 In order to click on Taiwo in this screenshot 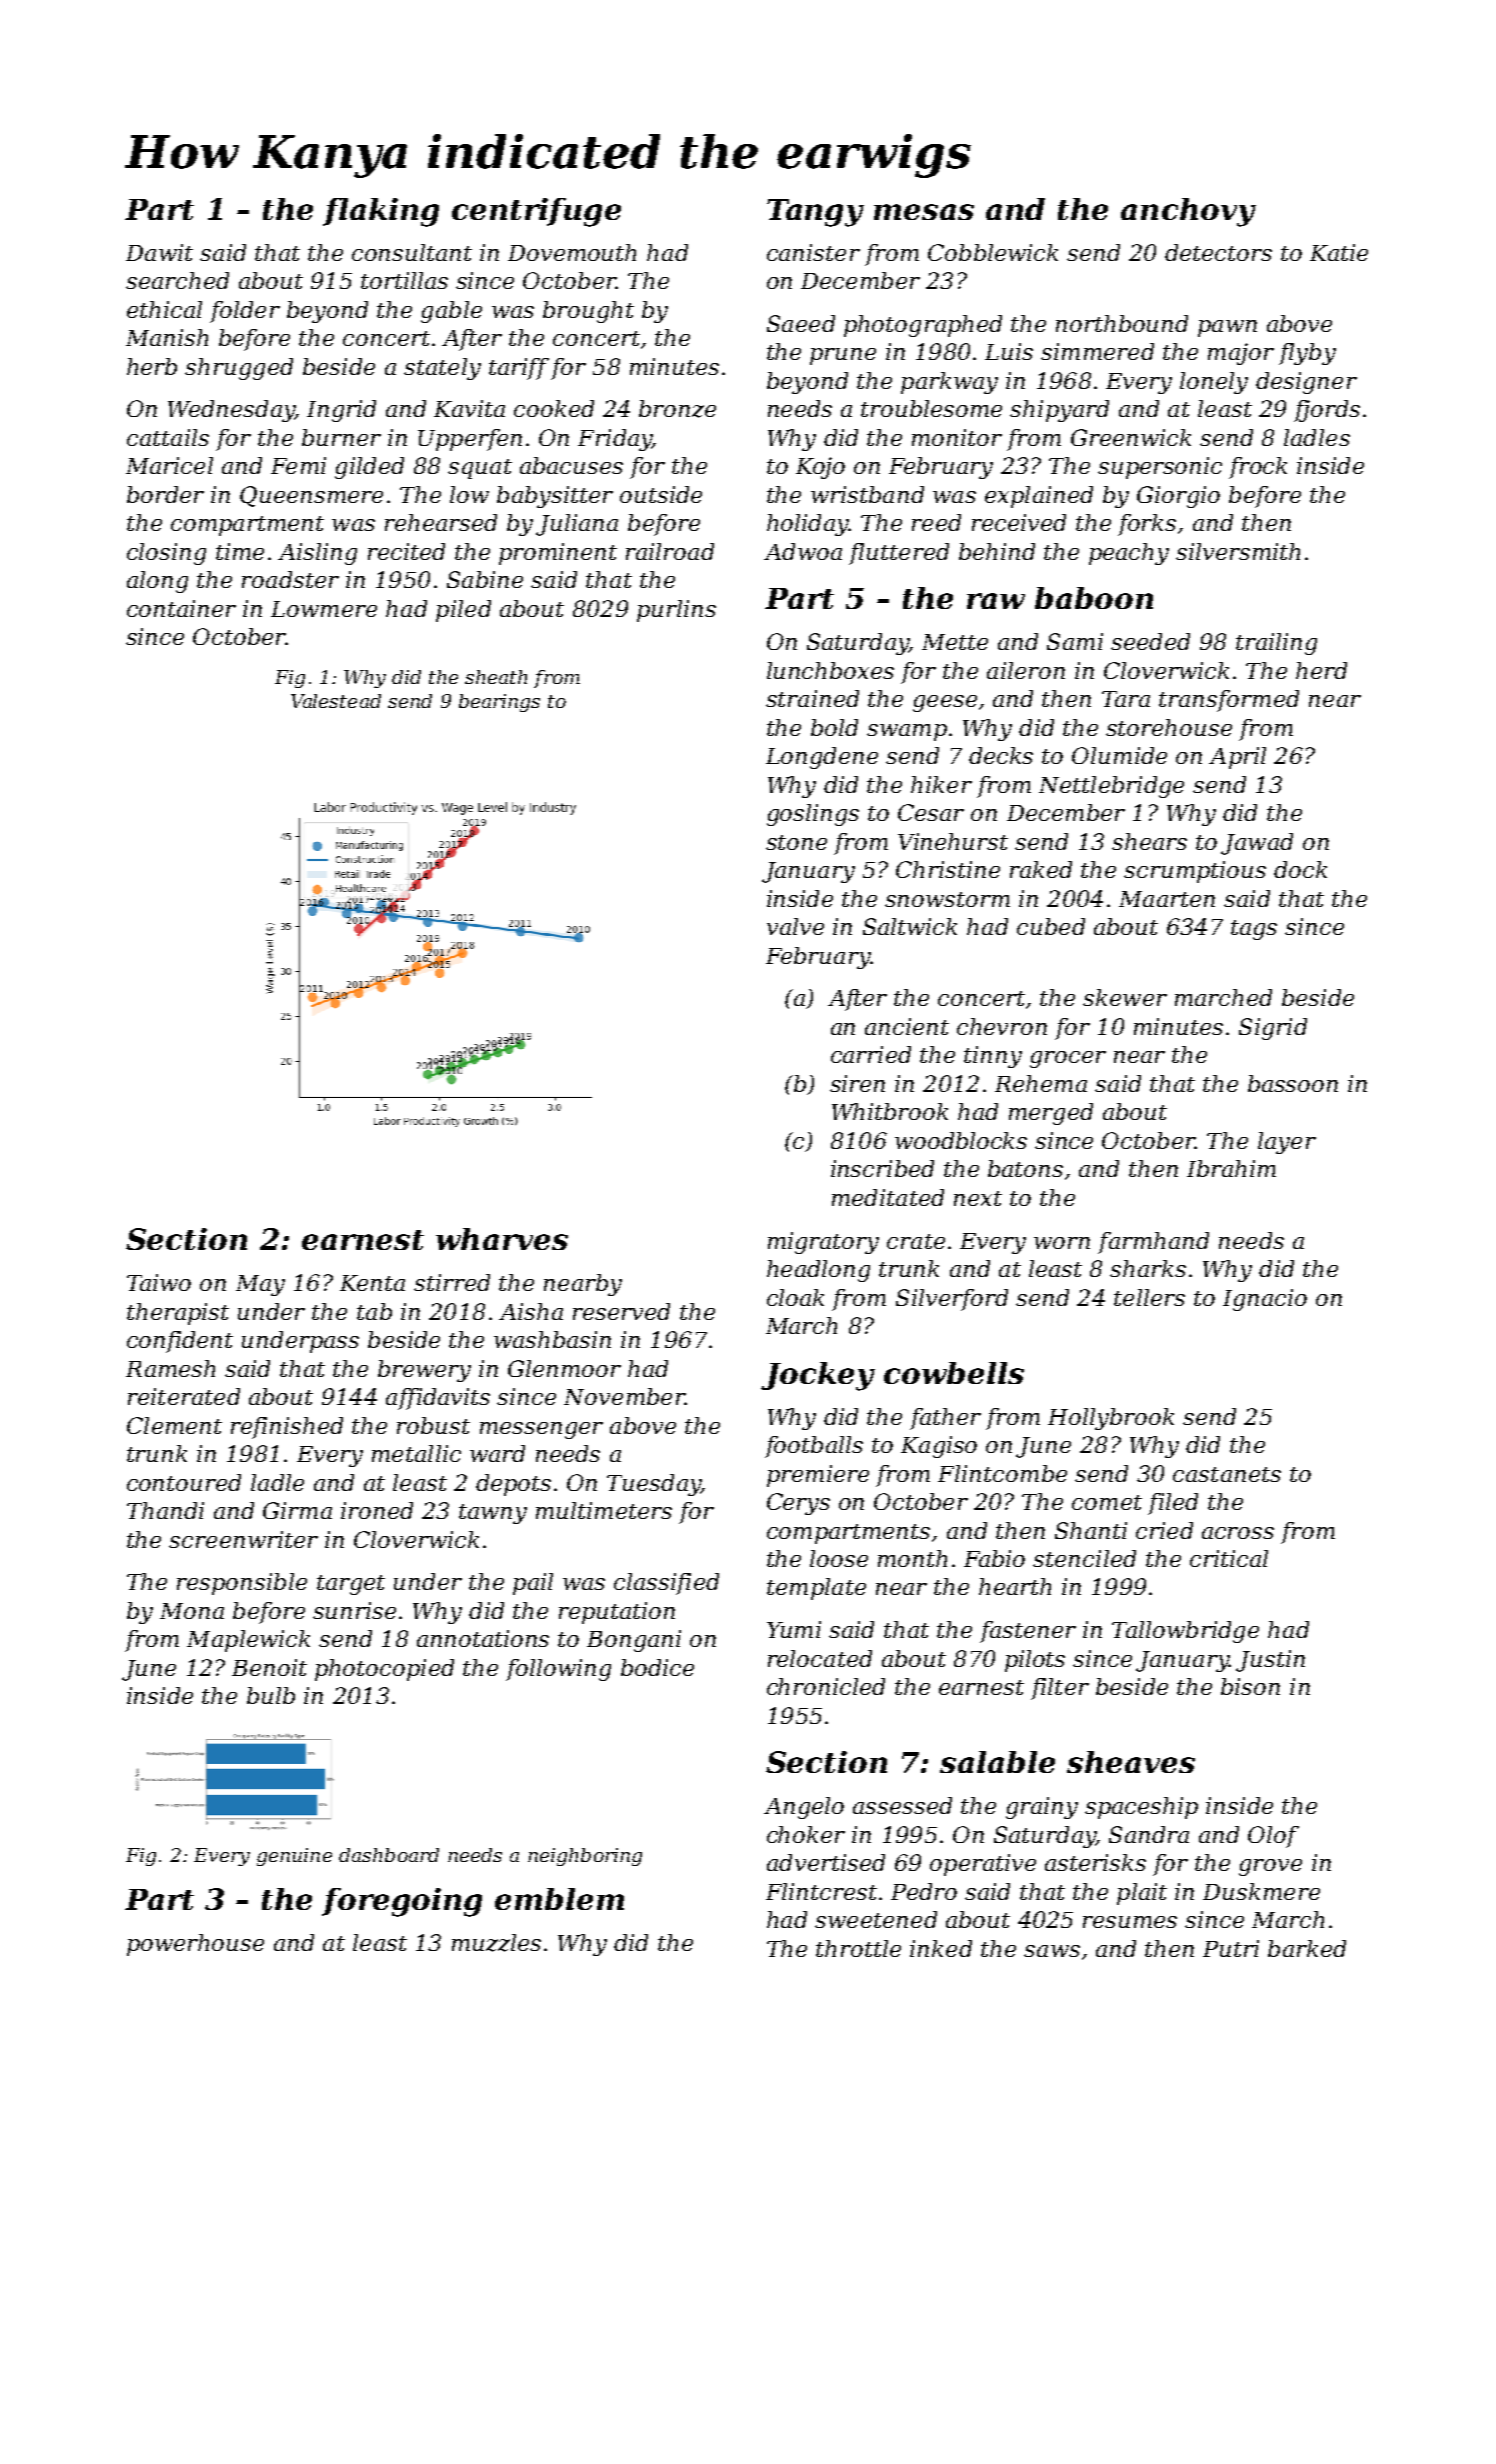, I will do `click(159, 1282)`.
